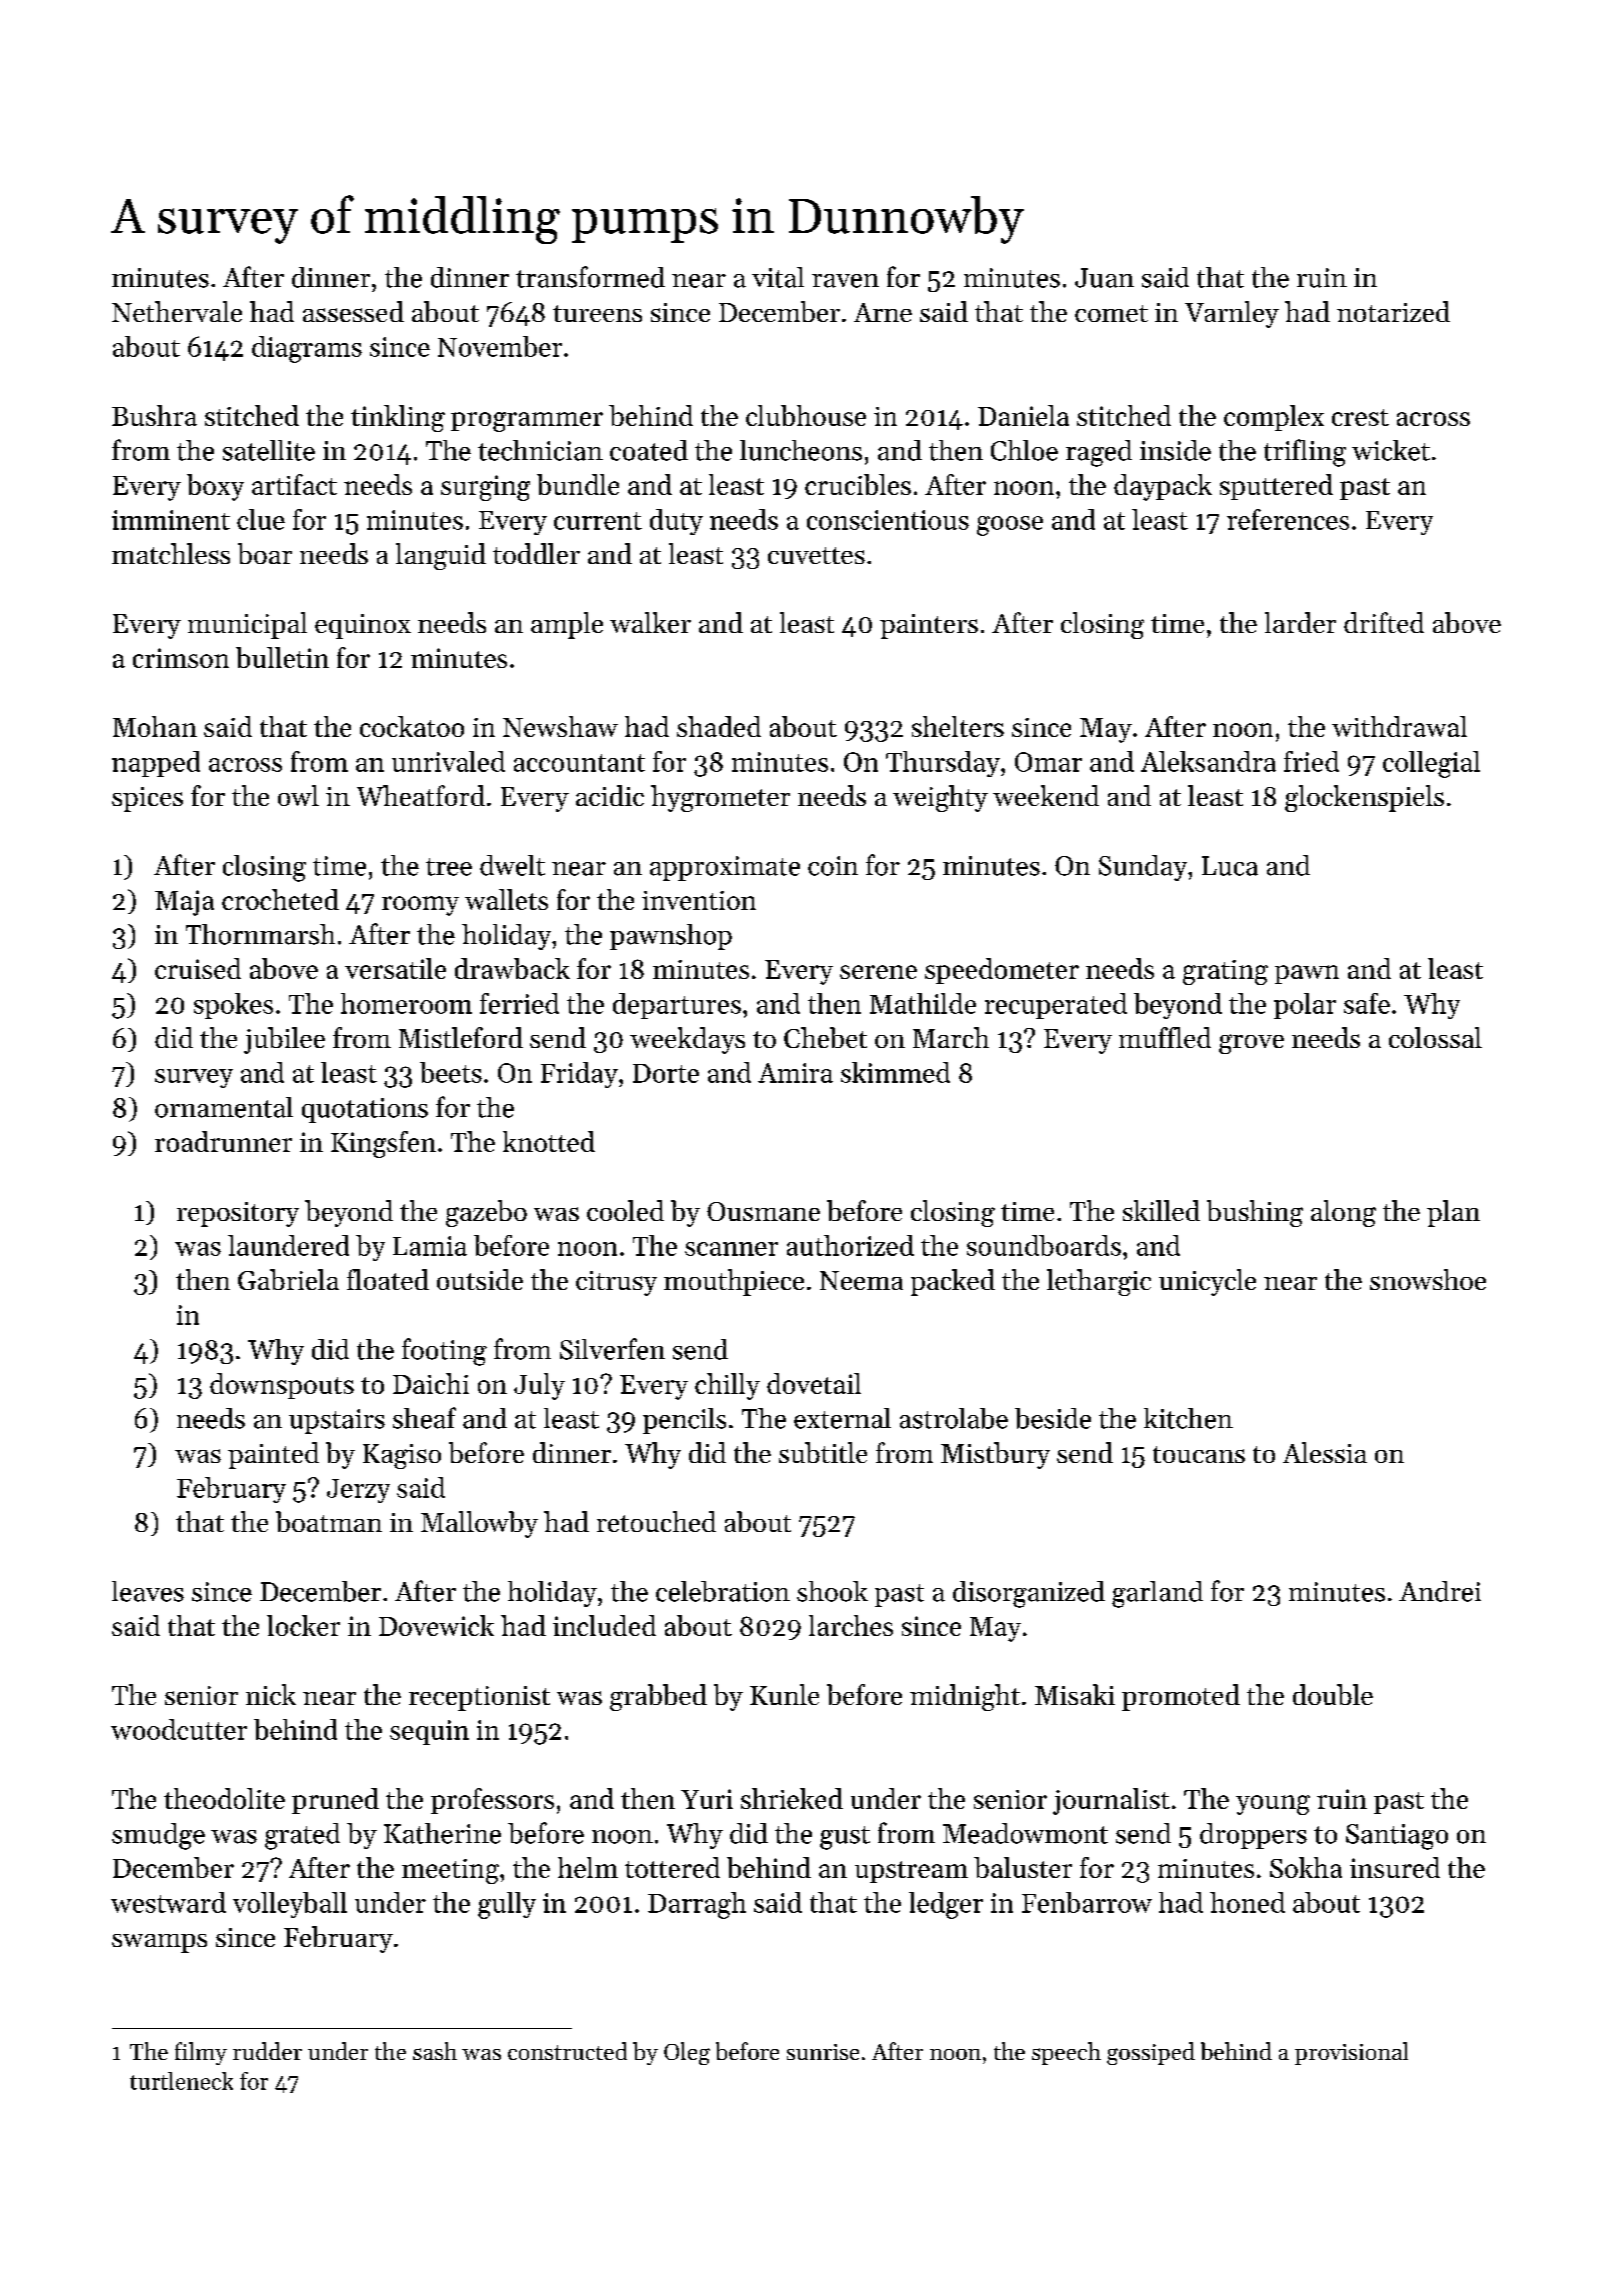 This page has height=2292, width=1620. Describe the element at coordinates (1351, 2053) in the page. I see `provisional` at that location.
